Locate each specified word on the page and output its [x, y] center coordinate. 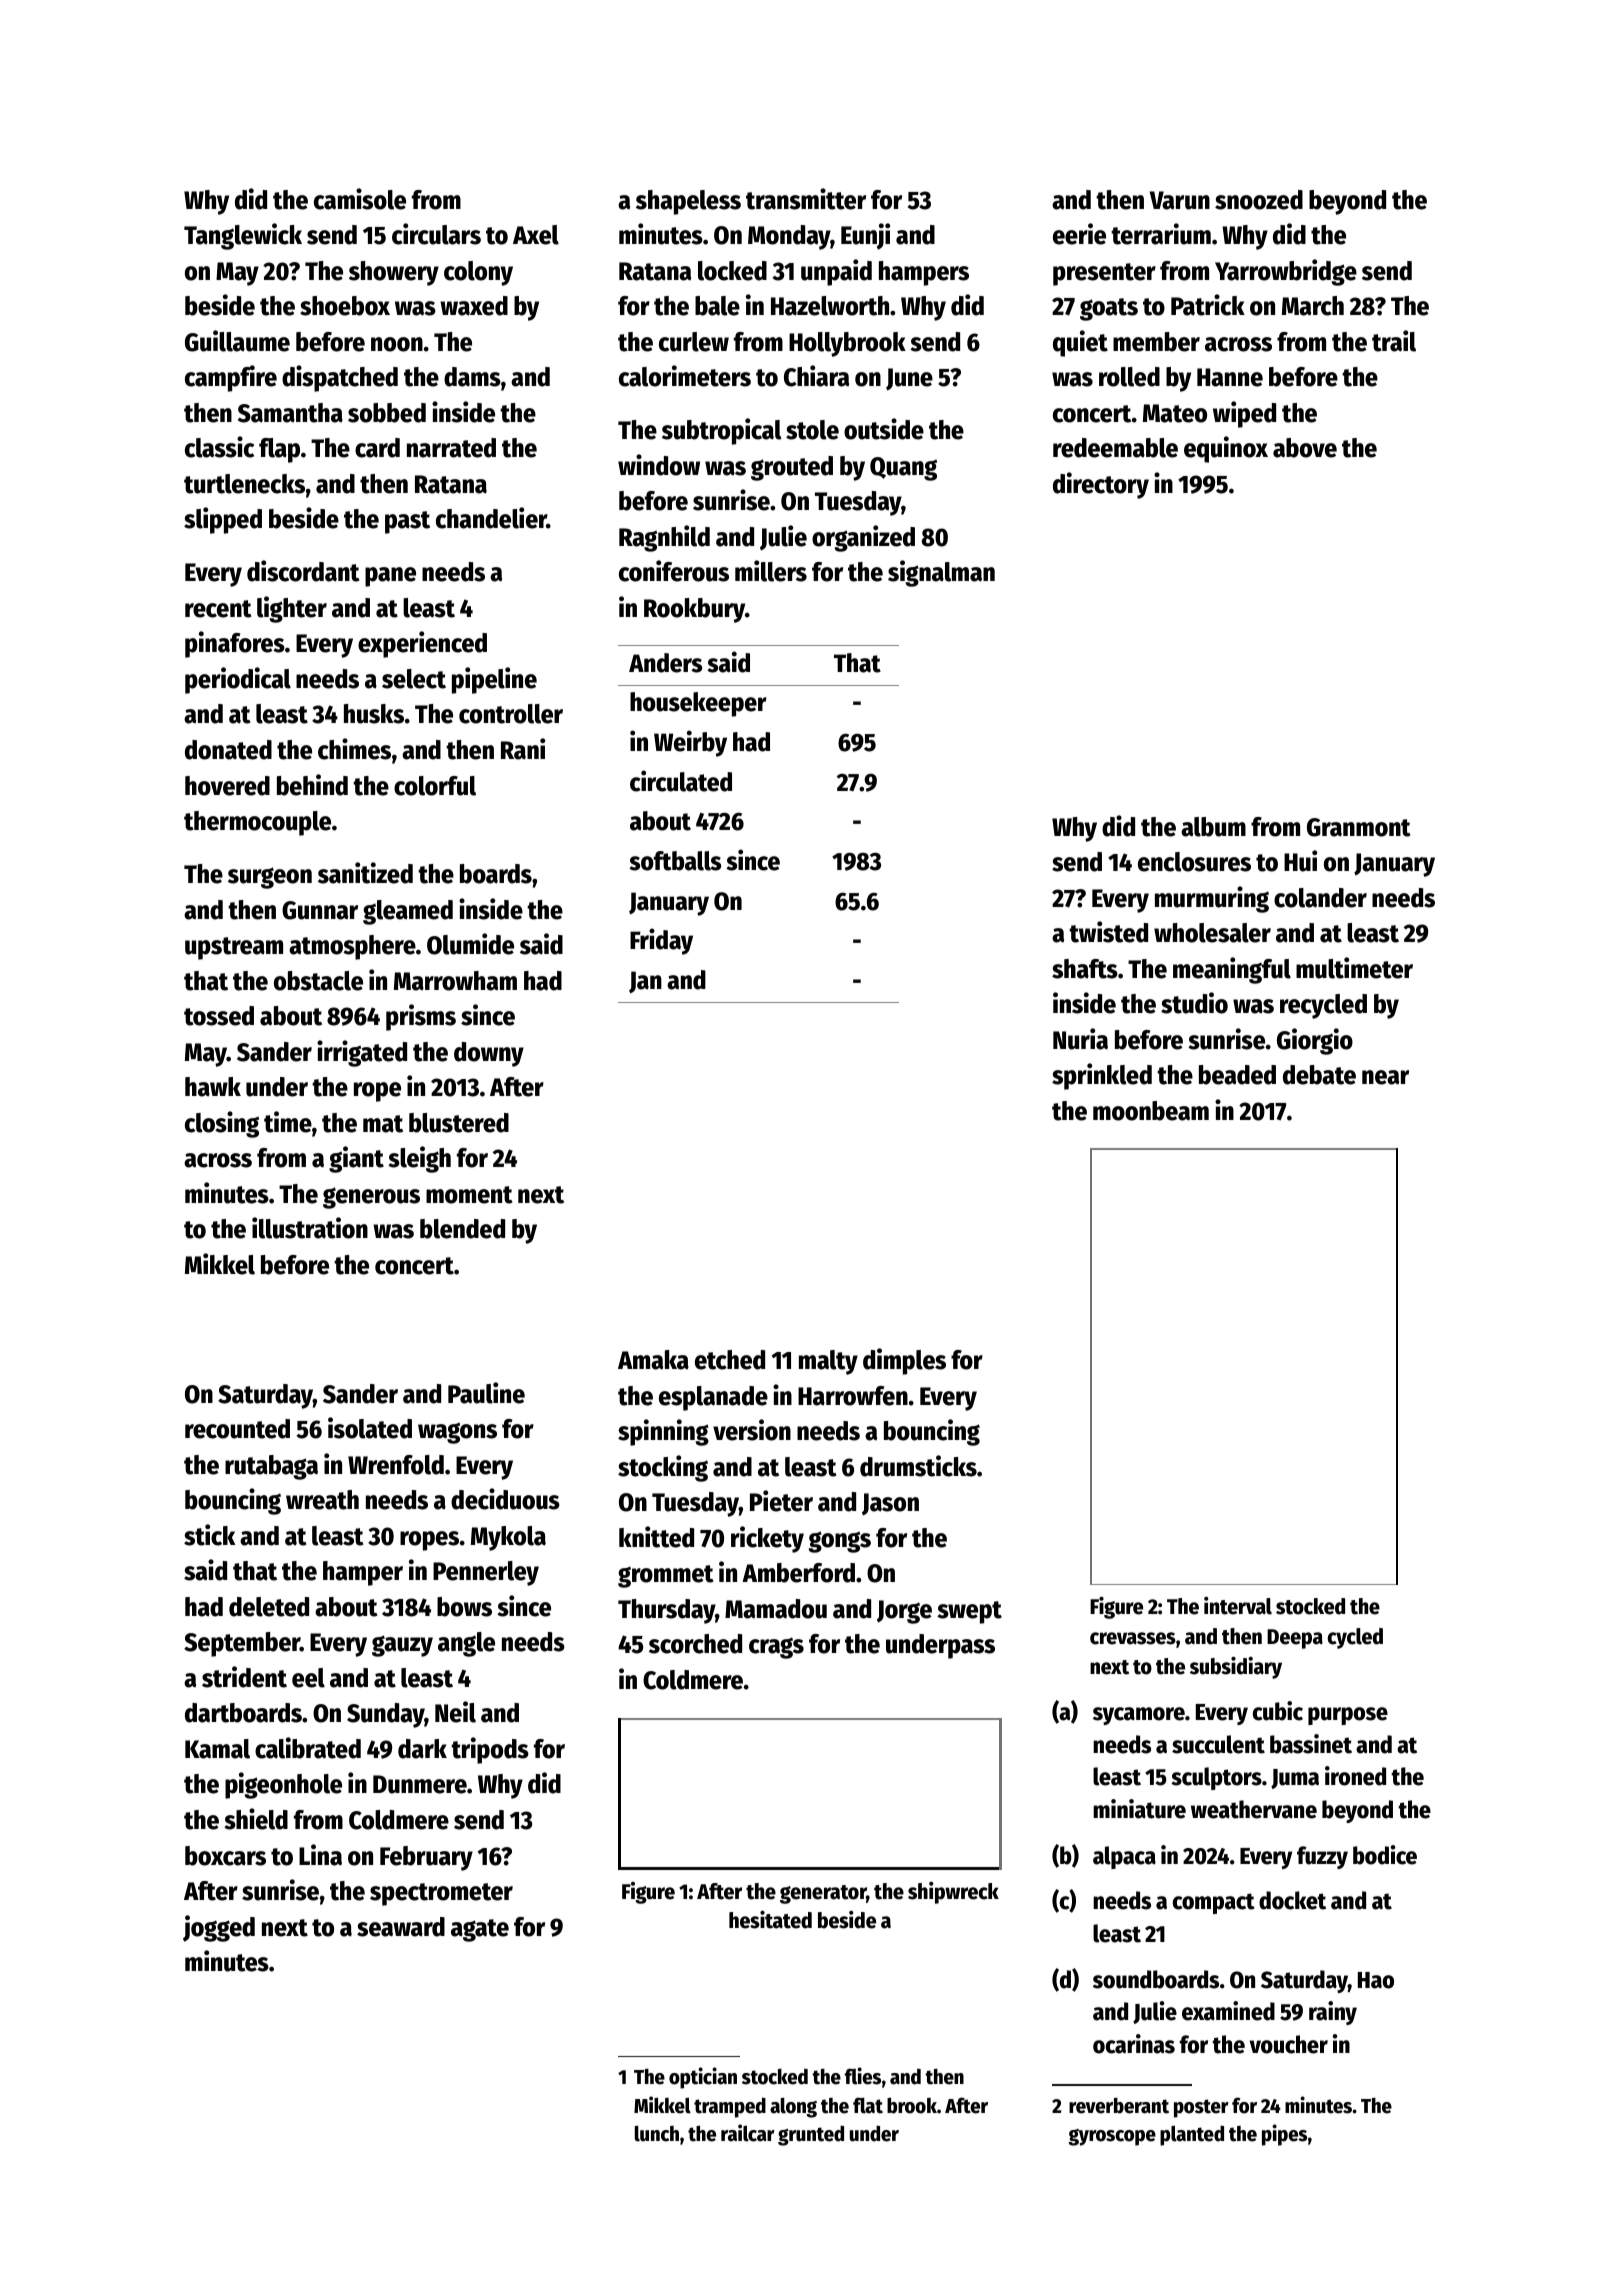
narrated [451, 448]
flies [863, 2076]
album [1213, 827]
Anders [665, 663]
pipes [1284, 2135]
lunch [657, 2134]
